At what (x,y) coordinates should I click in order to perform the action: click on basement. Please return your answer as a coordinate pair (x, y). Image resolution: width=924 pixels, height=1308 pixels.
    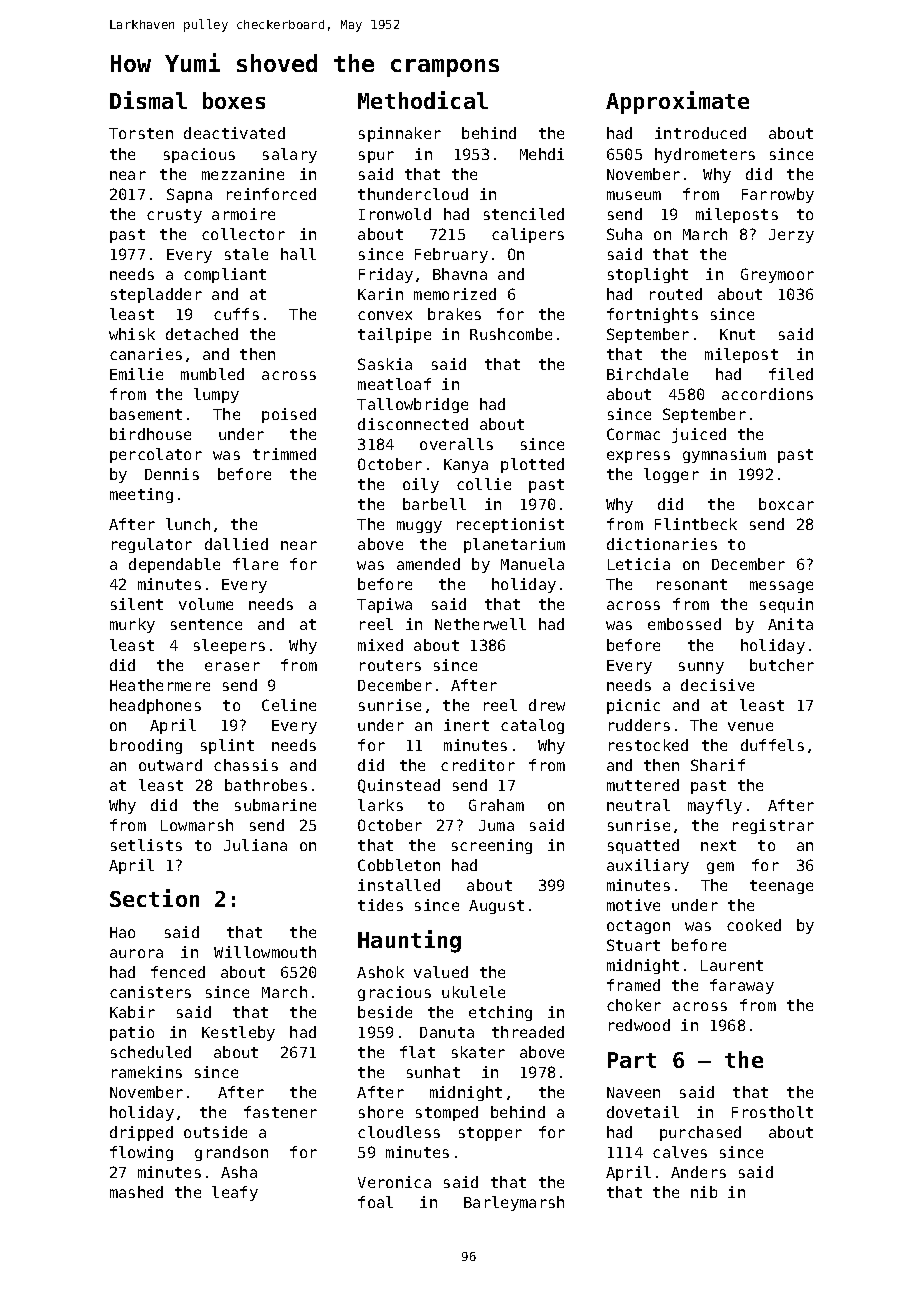
    Looking at the image, I should click on (146, 414).
